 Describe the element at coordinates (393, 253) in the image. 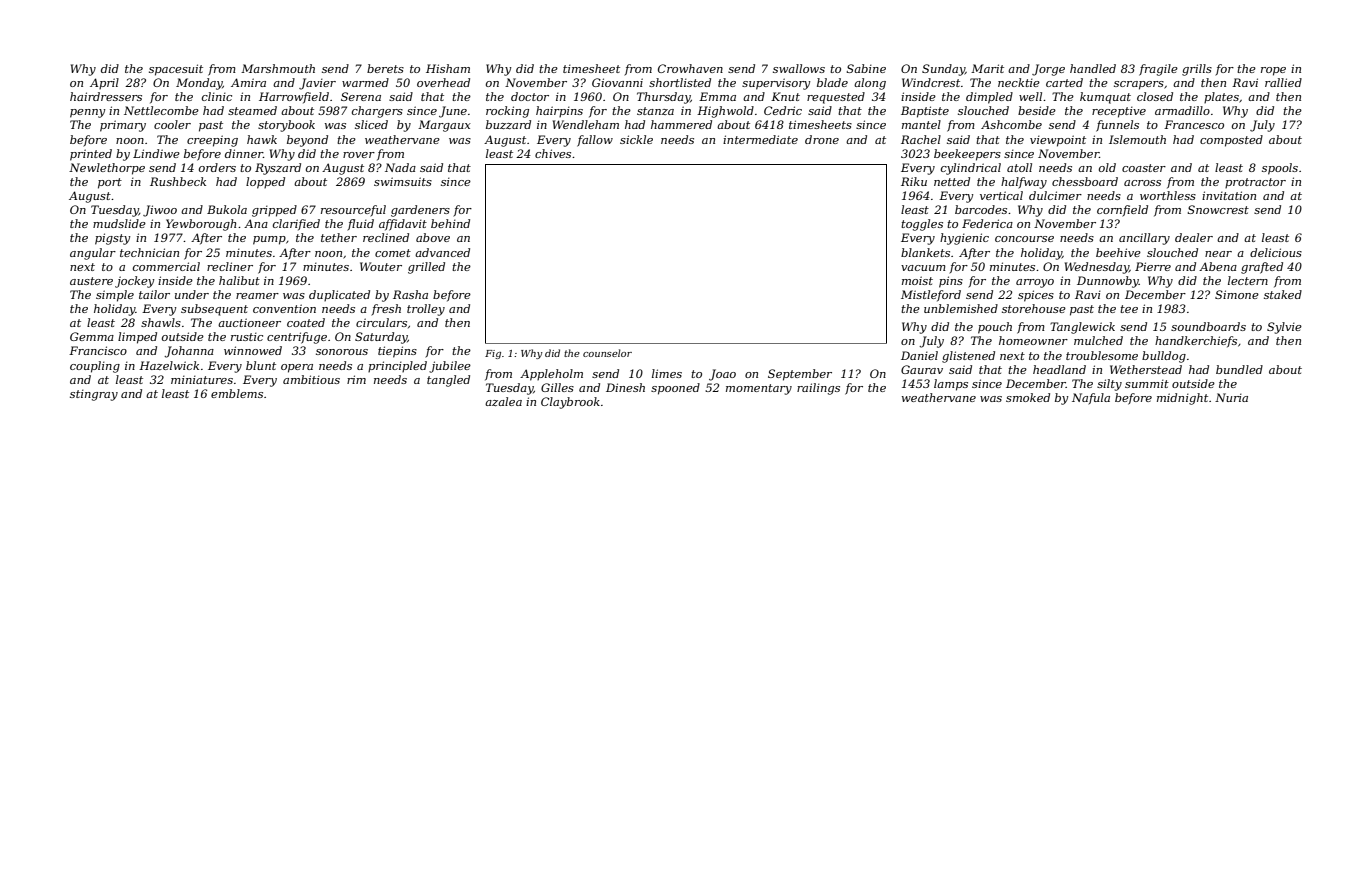

I see `comet` at that location.
